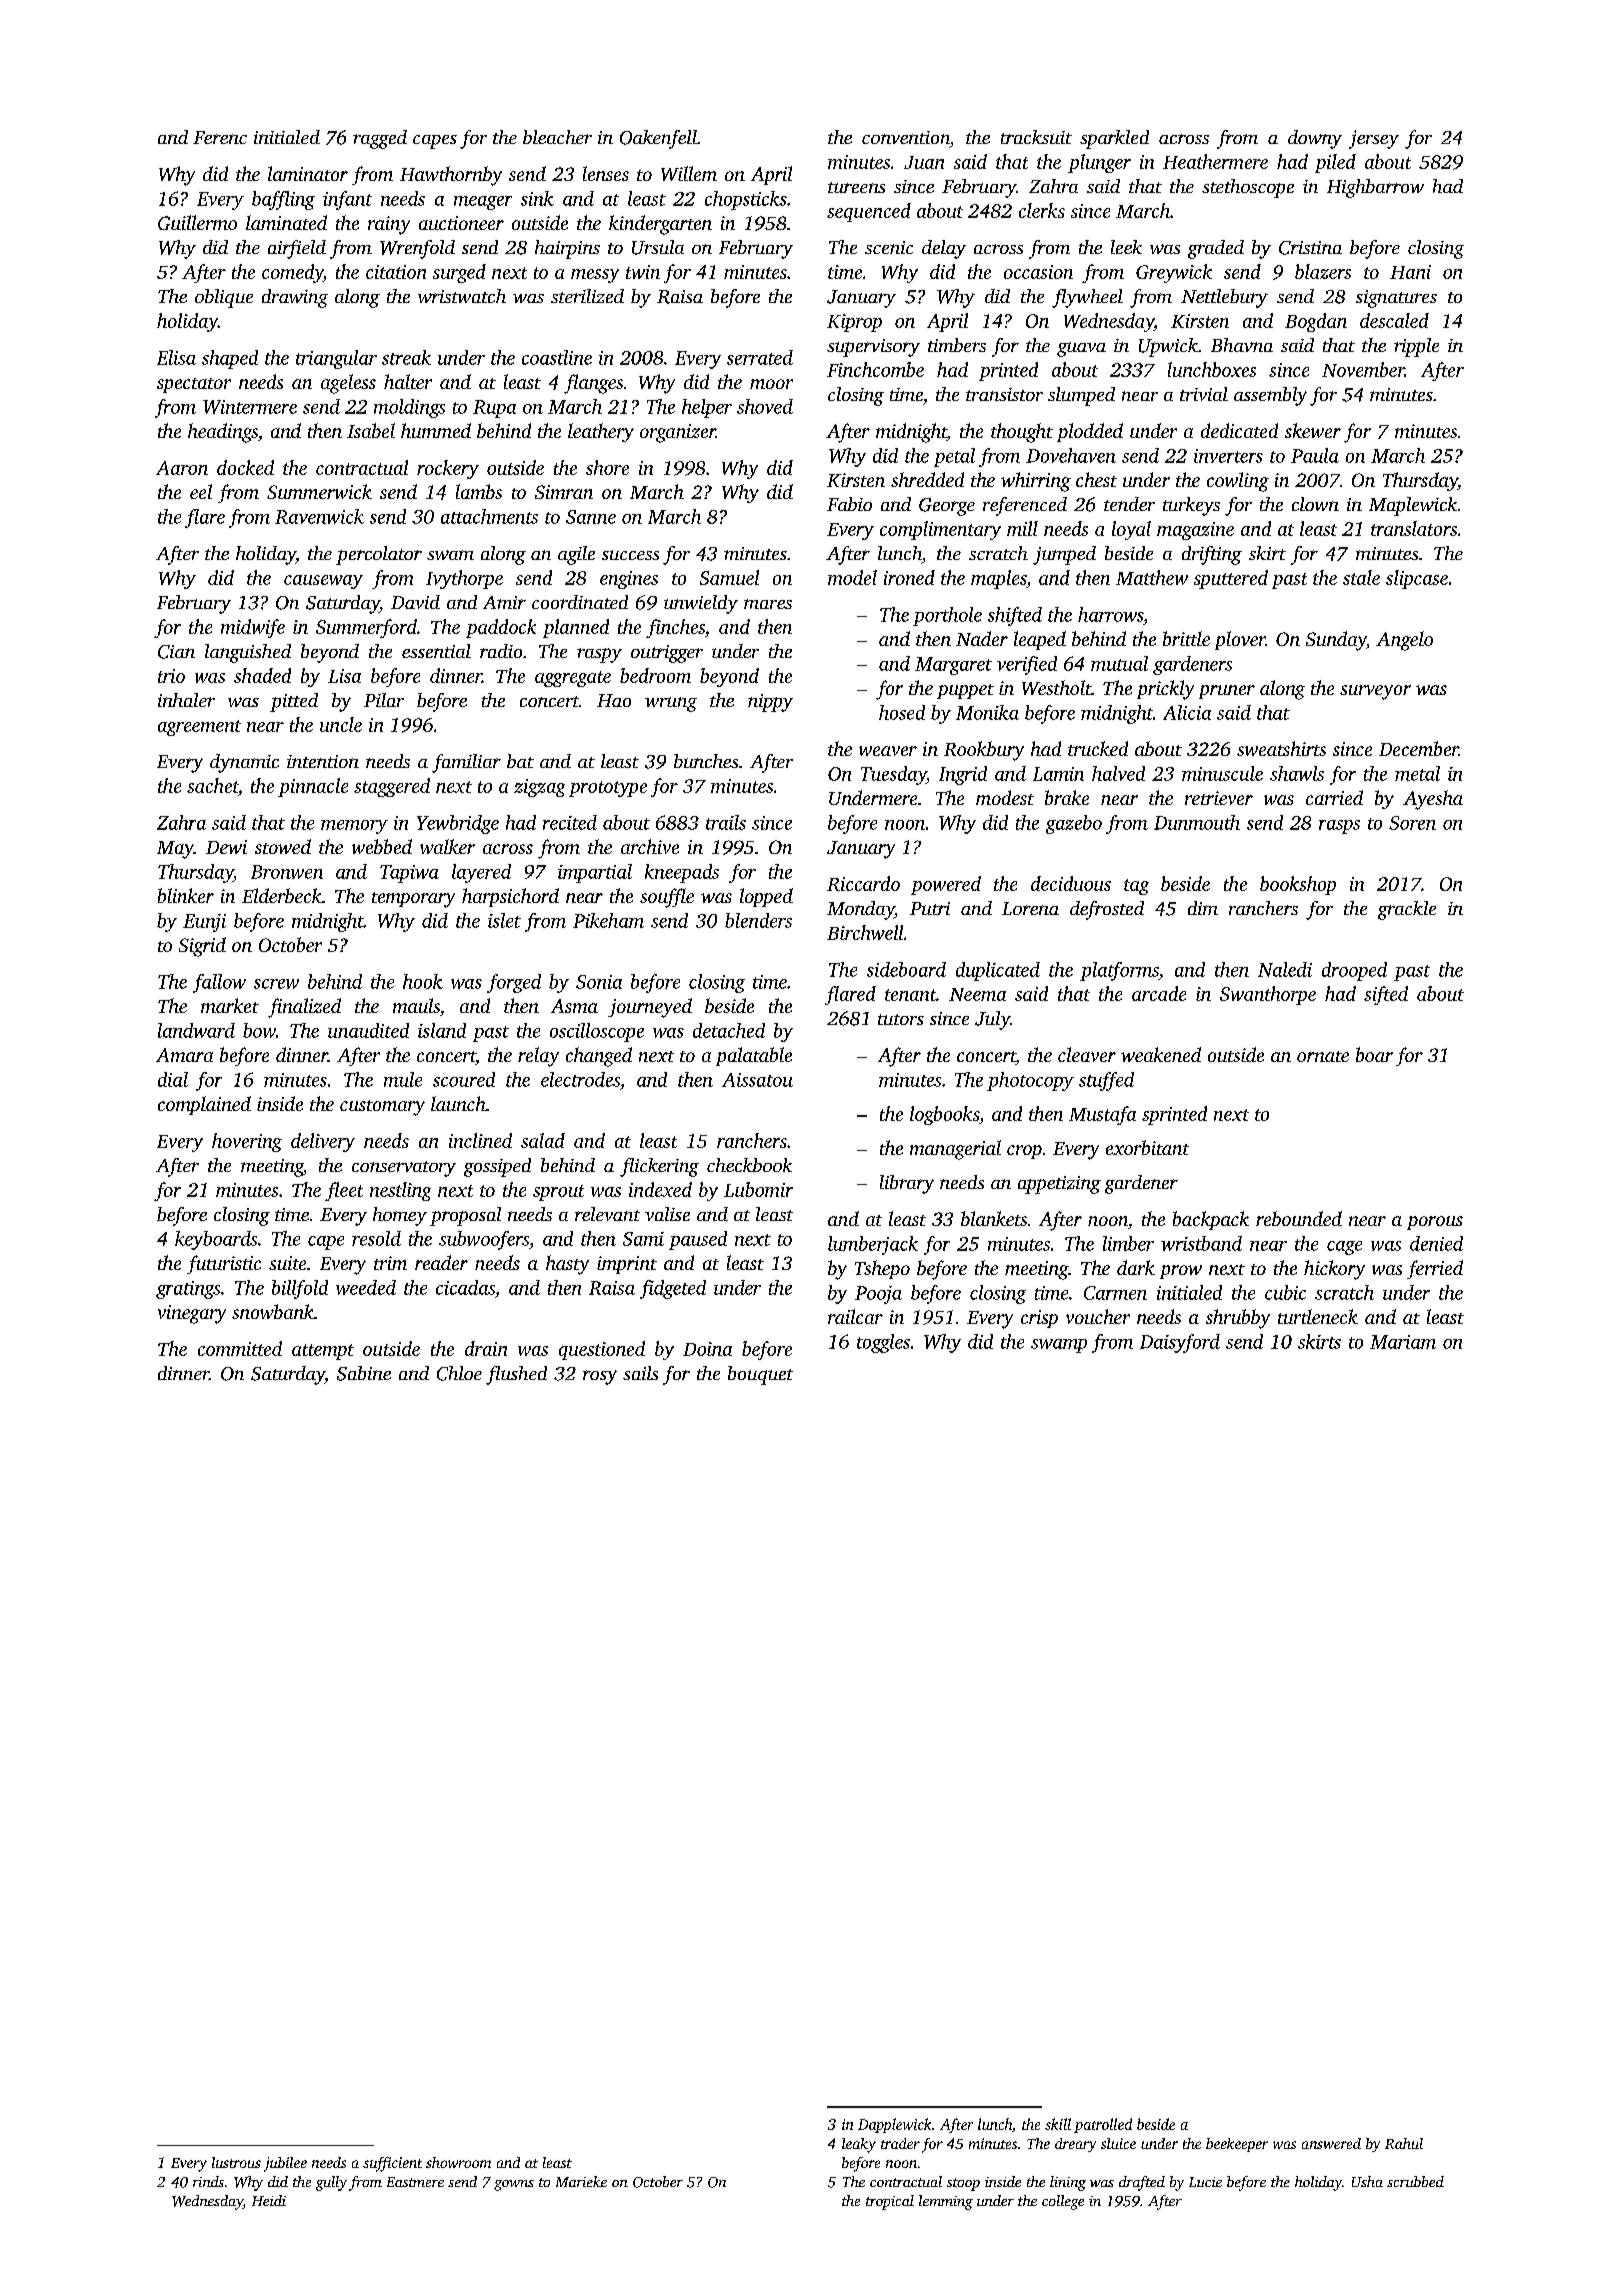 This screenshot has width=1620, height=2292. Describe the element at coordinates (1417, 773) in the screenshot. I see `metal` at that location.
